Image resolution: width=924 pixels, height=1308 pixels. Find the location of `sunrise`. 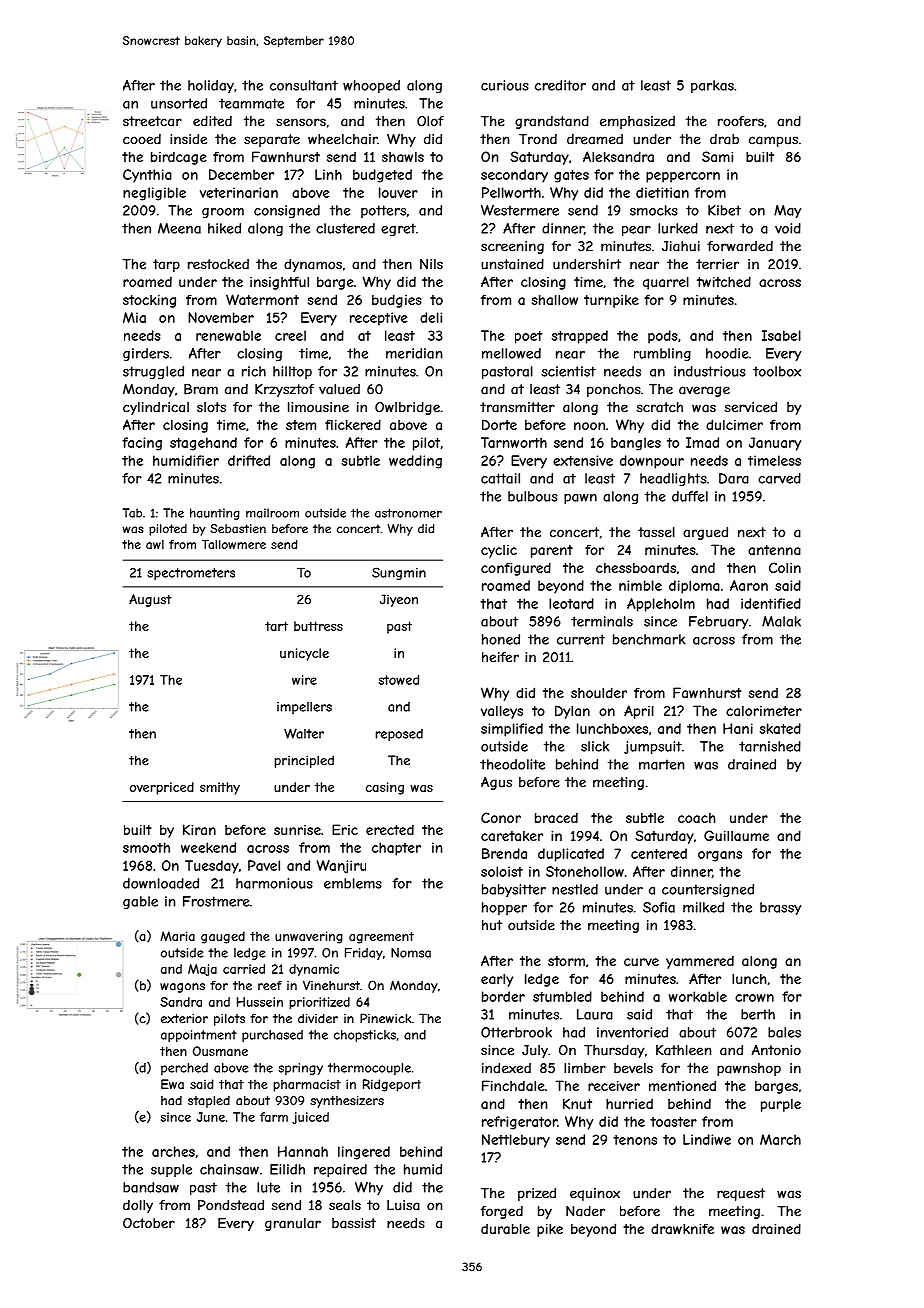

sunrise is located at coordinates (297, 830).
